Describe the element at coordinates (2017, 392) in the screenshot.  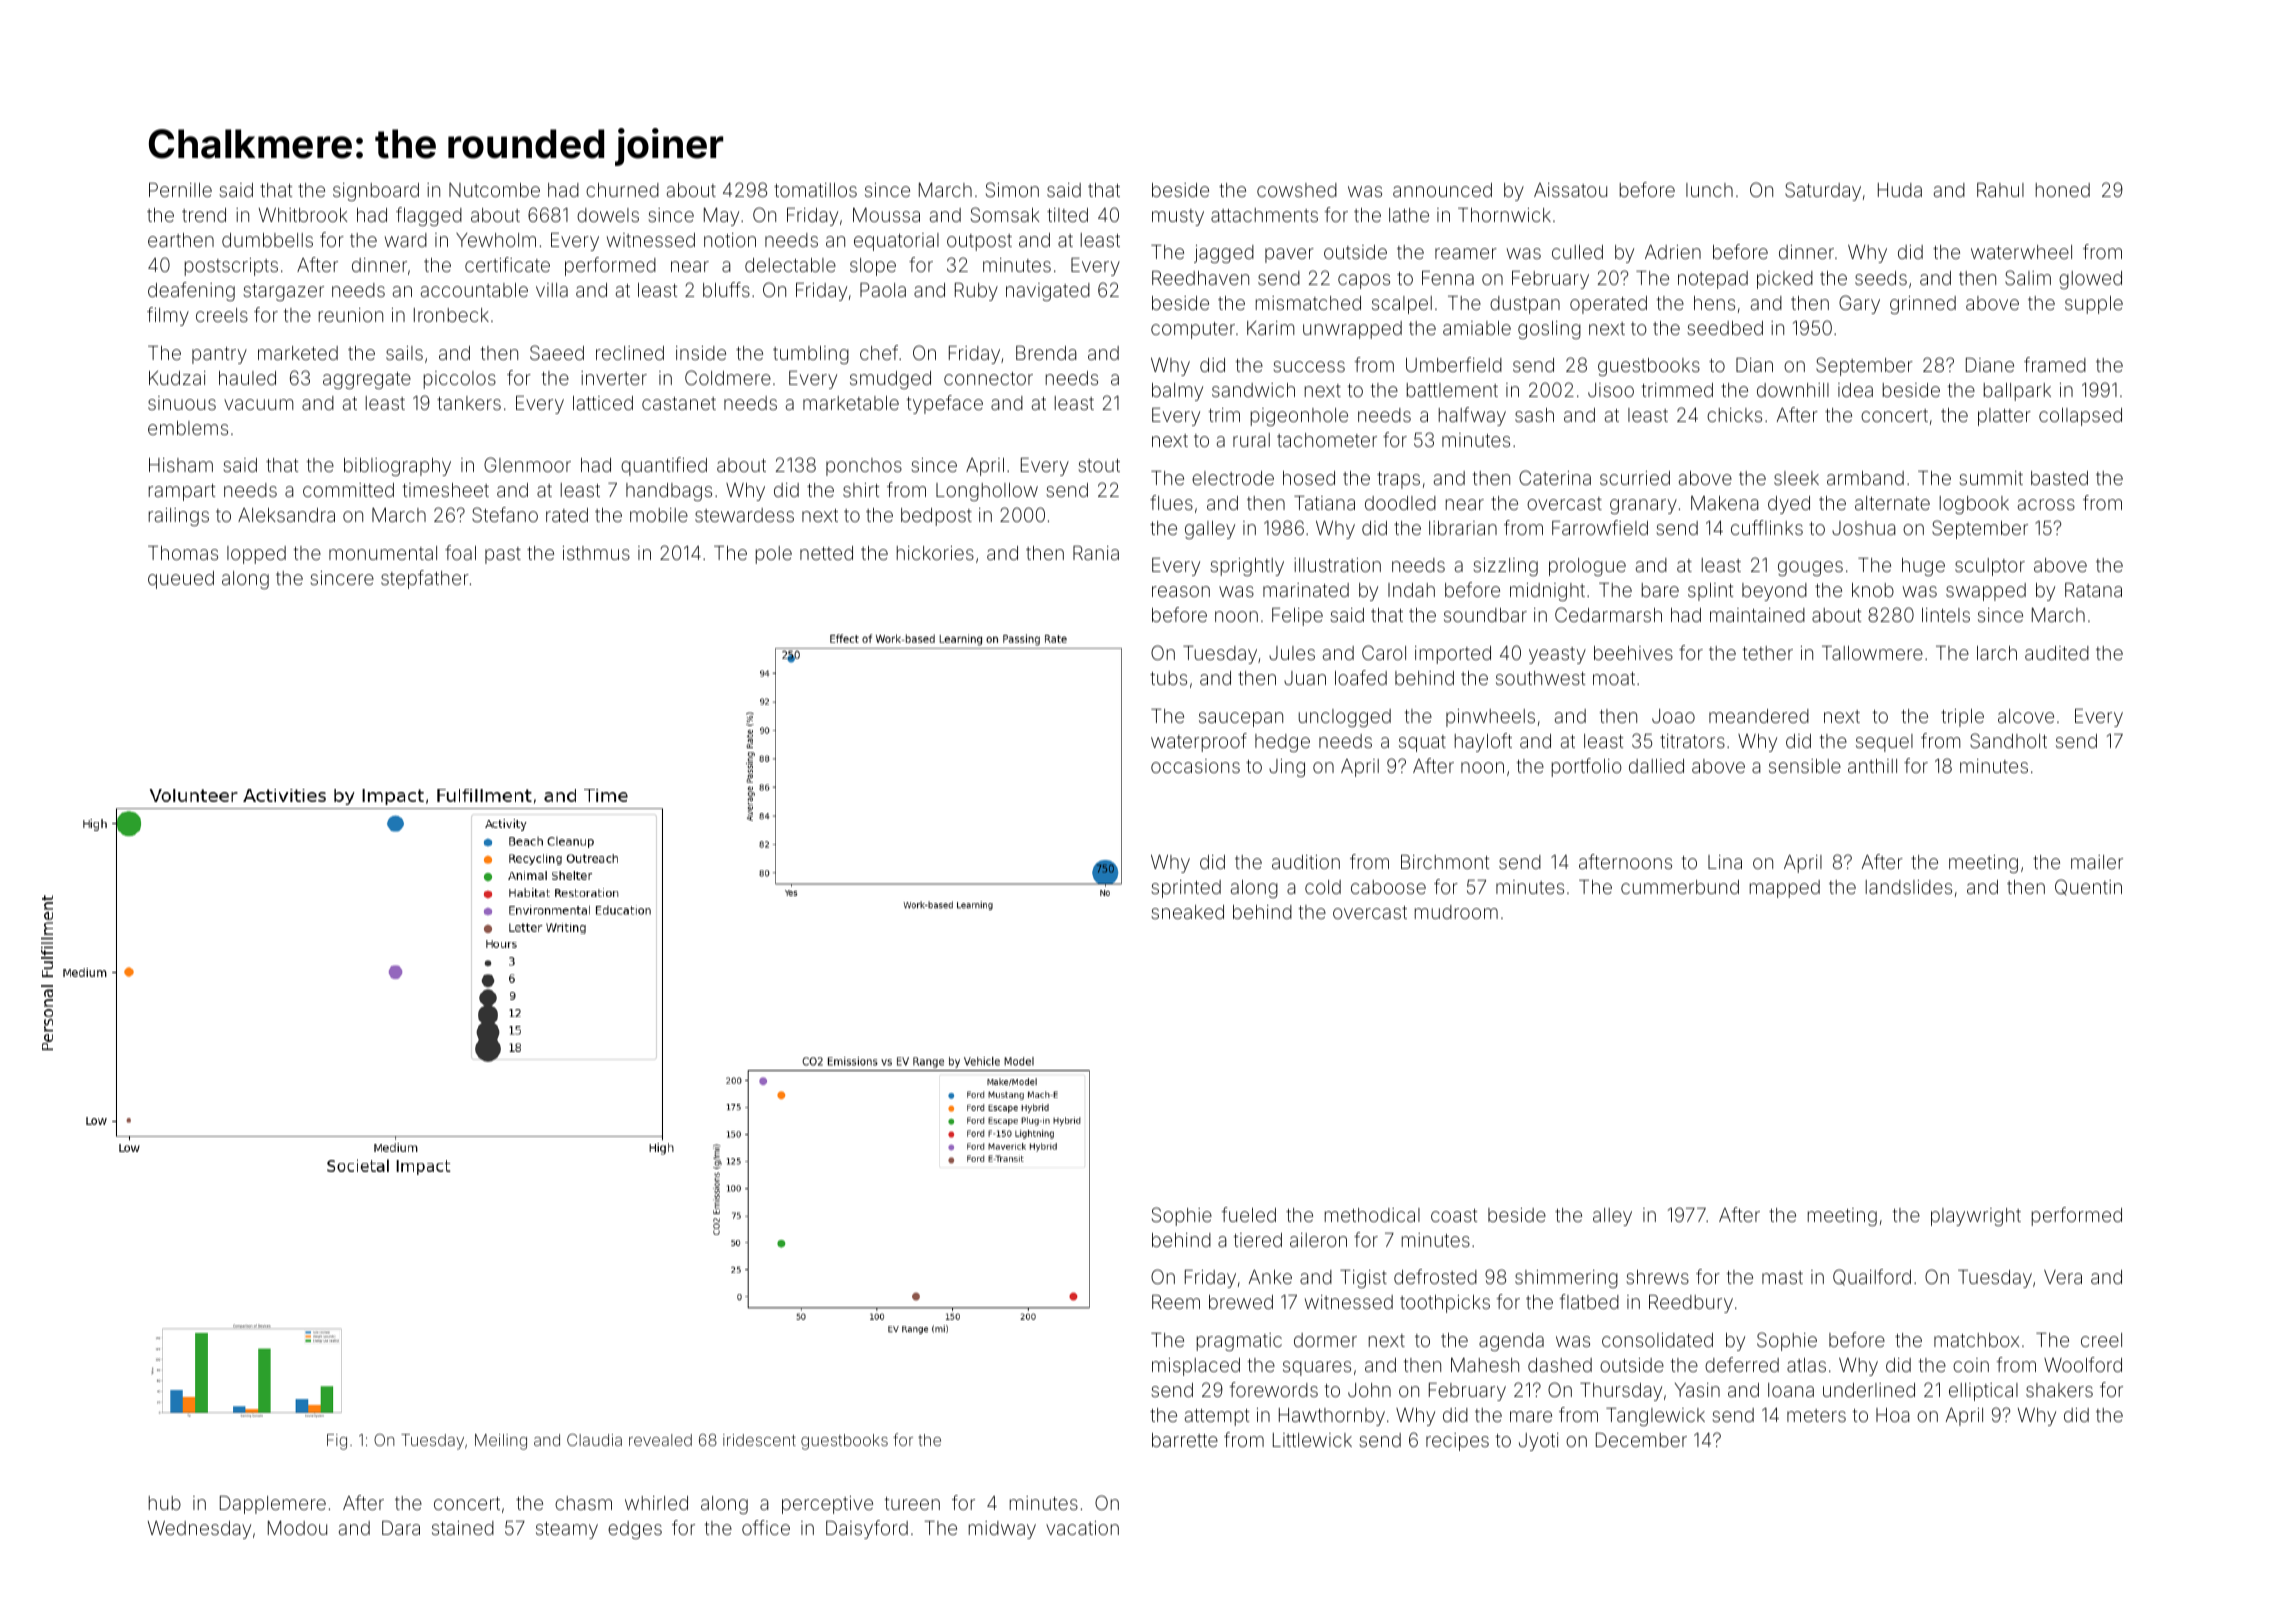
I see `ballpark` at that location.
